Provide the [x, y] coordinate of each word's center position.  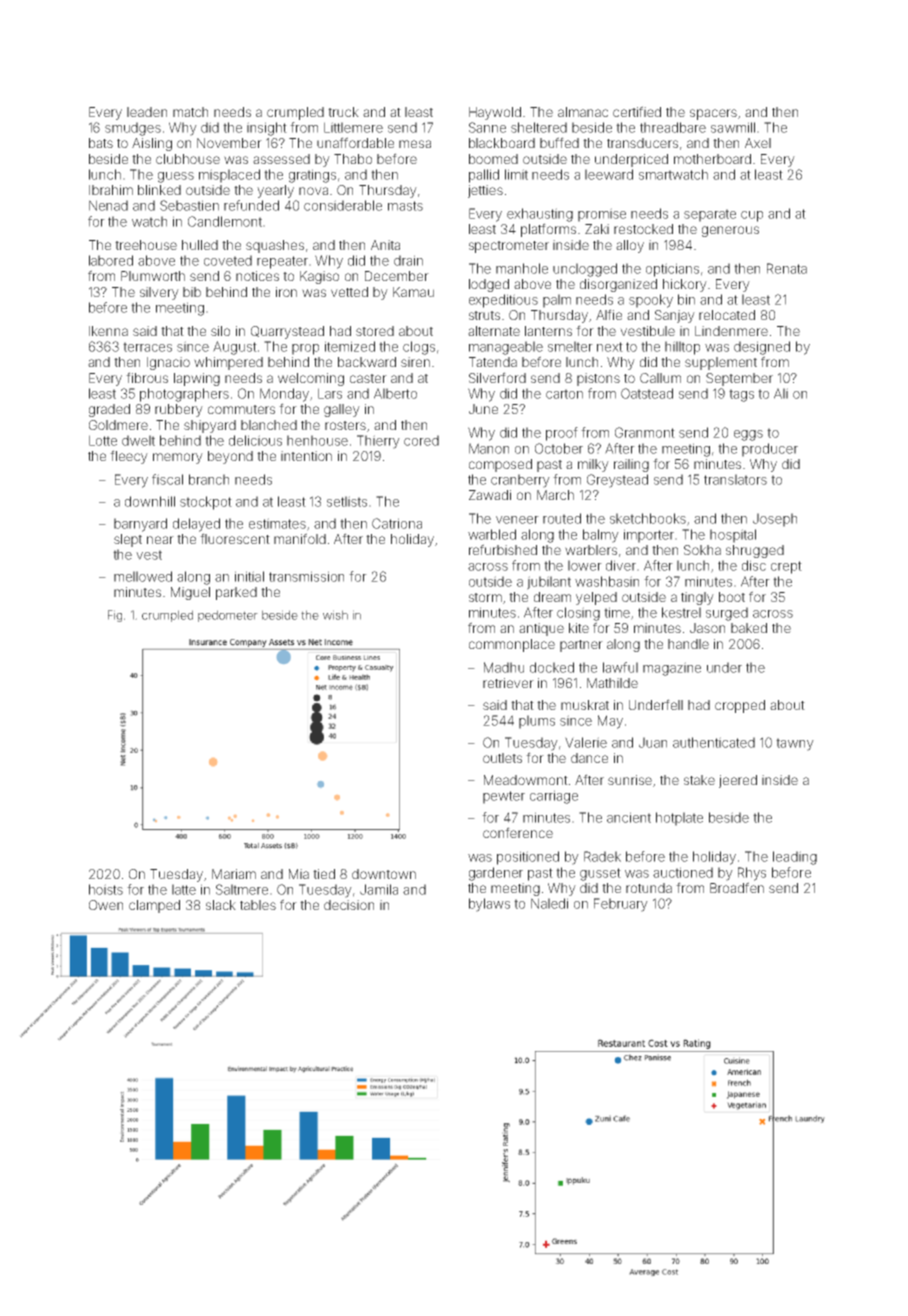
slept [128, 540]
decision [349, 905]
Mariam [234, 874]
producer [770, 450]
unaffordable [355, 142]
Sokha [702, 550]
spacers [713, 114]
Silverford [497, 377]
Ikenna [108, 331]
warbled [492, 534]
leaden [147, 112]
